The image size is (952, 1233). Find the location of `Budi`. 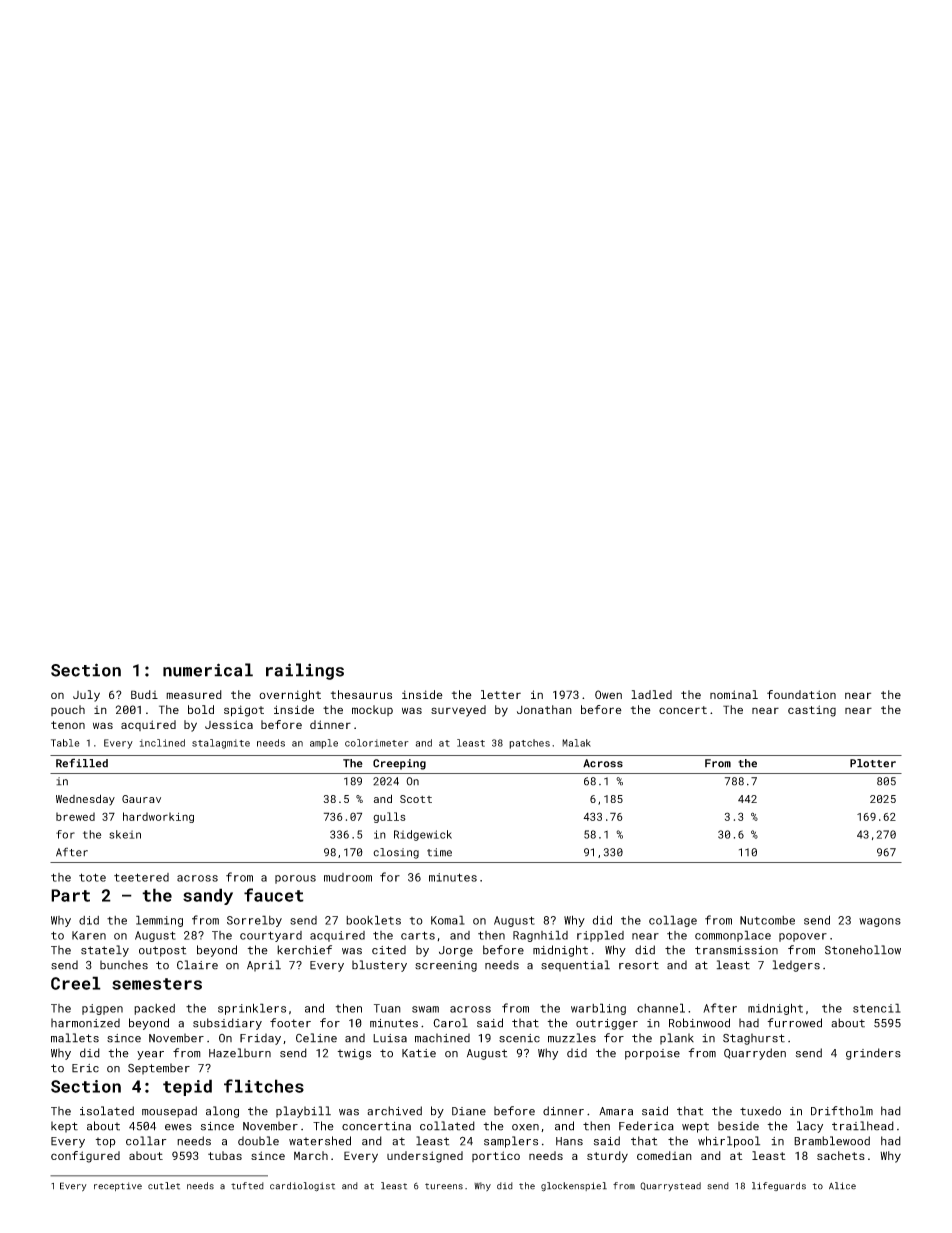

Budi is located at coordinates (144, 694).
